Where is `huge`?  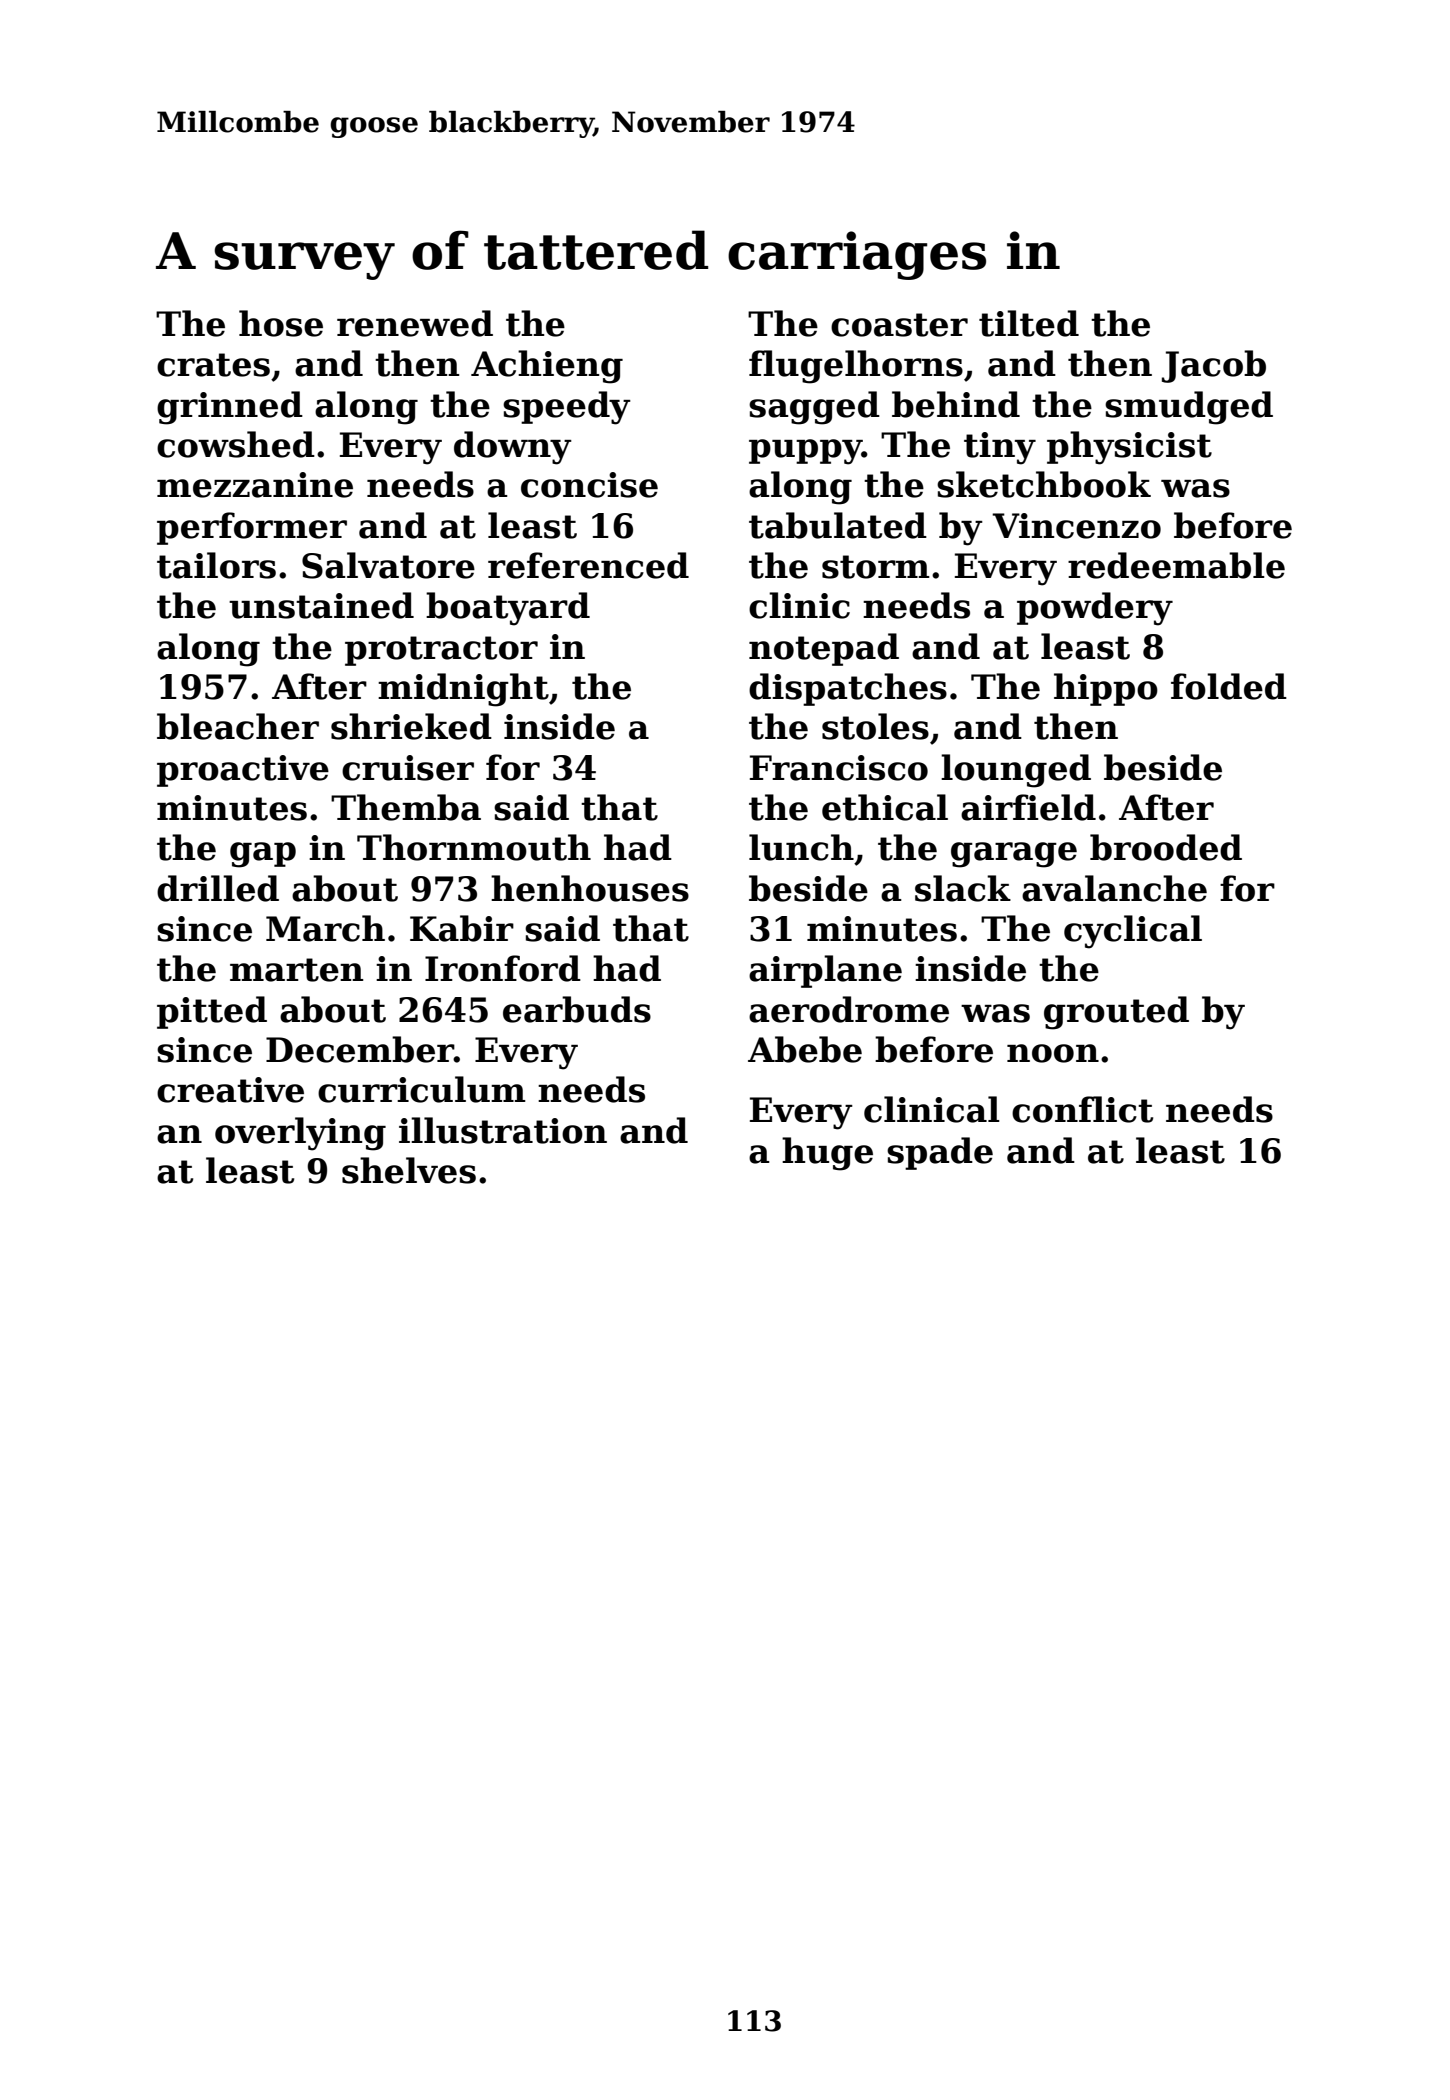 huge is located at coordinates (827, 1154).
